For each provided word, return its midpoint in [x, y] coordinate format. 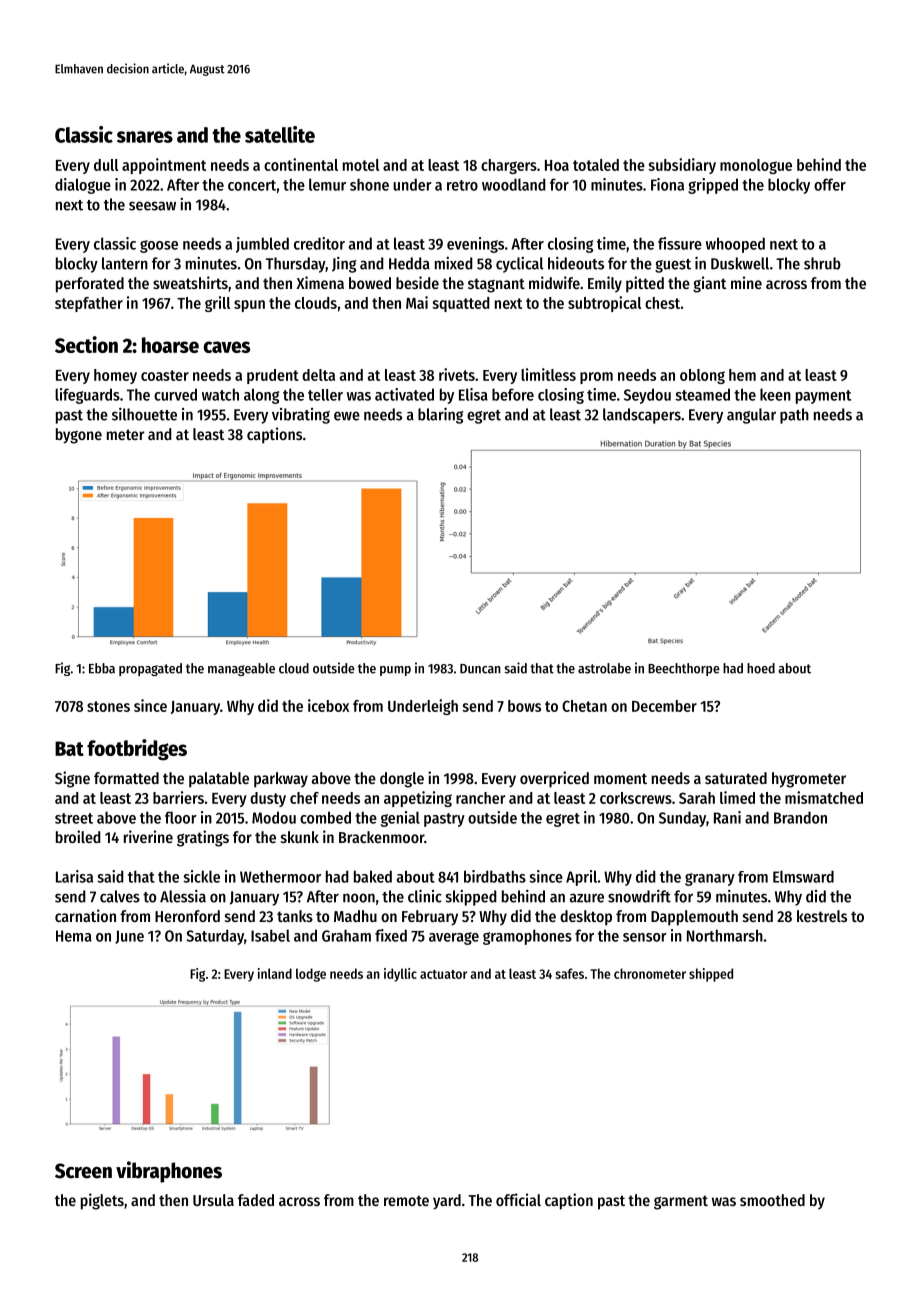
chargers [509, 166]
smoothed [772, 1200]
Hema [74, 936]
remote [406, 1200]
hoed [761, 668]
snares [145, 137]
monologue [756, 166]
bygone [79, 436]
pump [395, 671]
